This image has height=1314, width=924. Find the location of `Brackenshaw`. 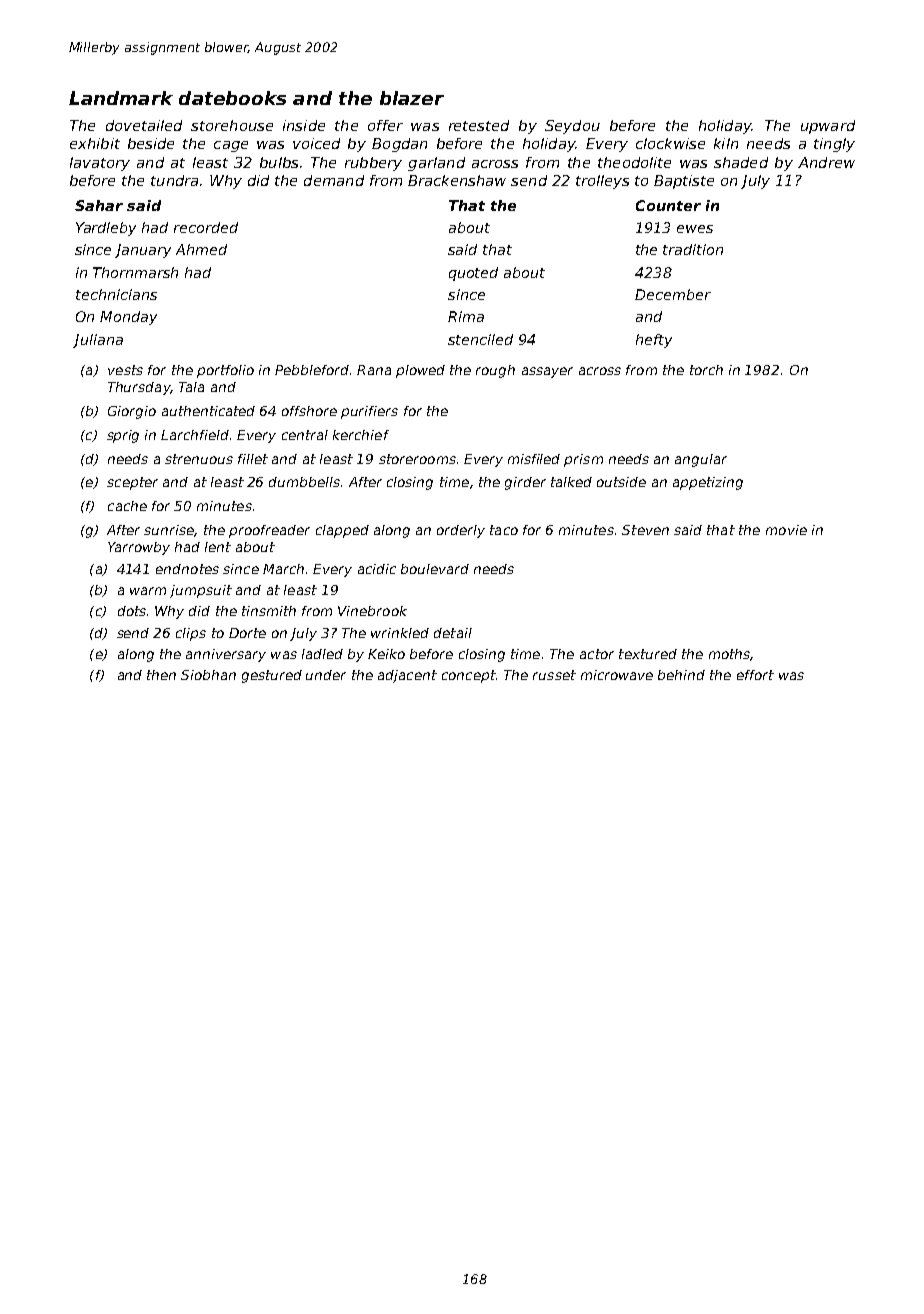

Brackenshaw is located at coordinates (457, 180).
